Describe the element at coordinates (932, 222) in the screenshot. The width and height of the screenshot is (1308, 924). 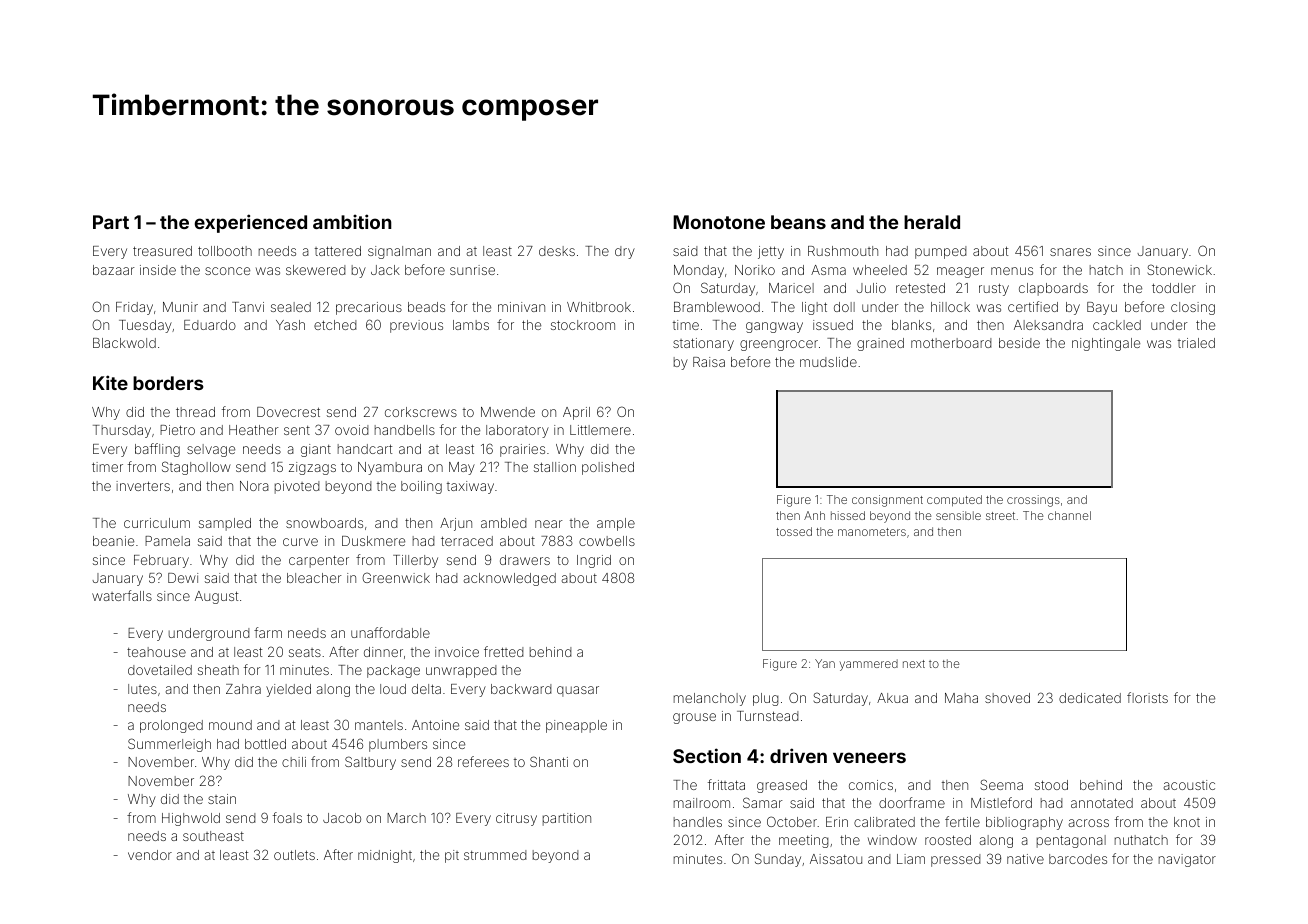
I see `herald` at that location.
